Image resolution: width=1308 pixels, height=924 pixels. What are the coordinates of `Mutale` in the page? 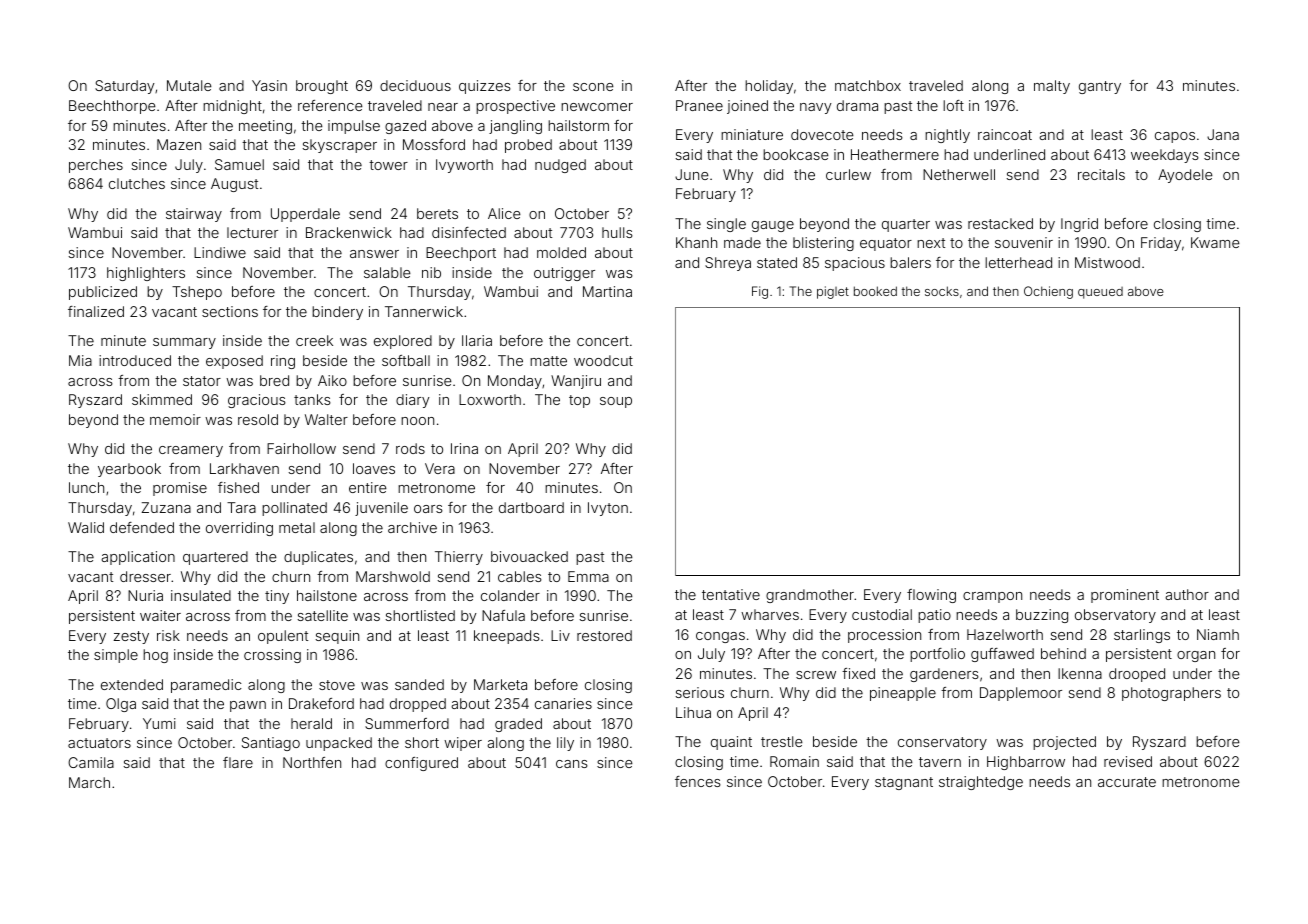 It's located at (189, 85).
